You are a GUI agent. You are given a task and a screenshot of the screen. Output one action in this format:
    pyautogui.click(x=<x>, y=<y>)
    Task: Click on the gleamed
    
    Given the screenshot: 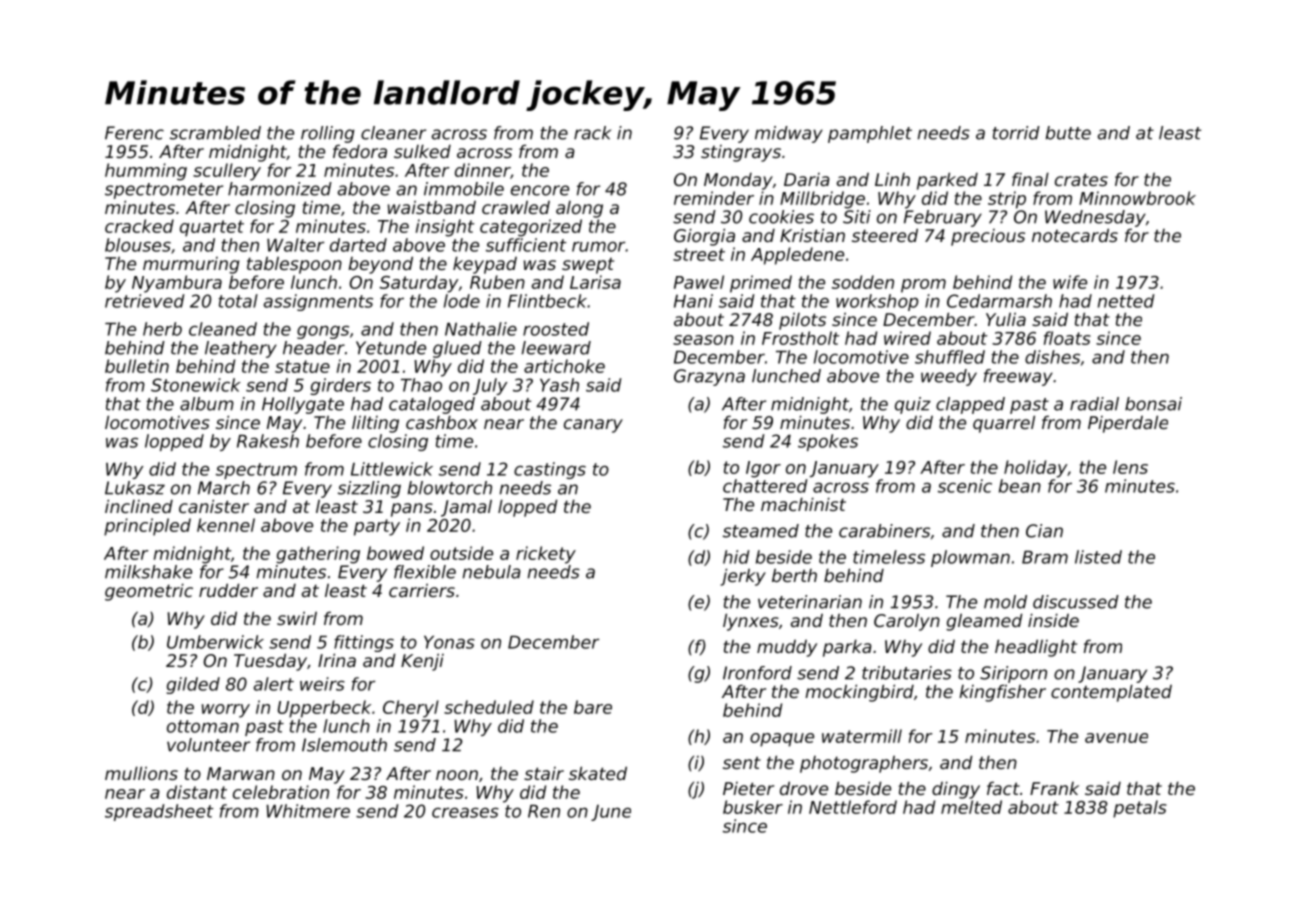 What is the action you would take?
    pyautogui.click(x=984, y=622)
